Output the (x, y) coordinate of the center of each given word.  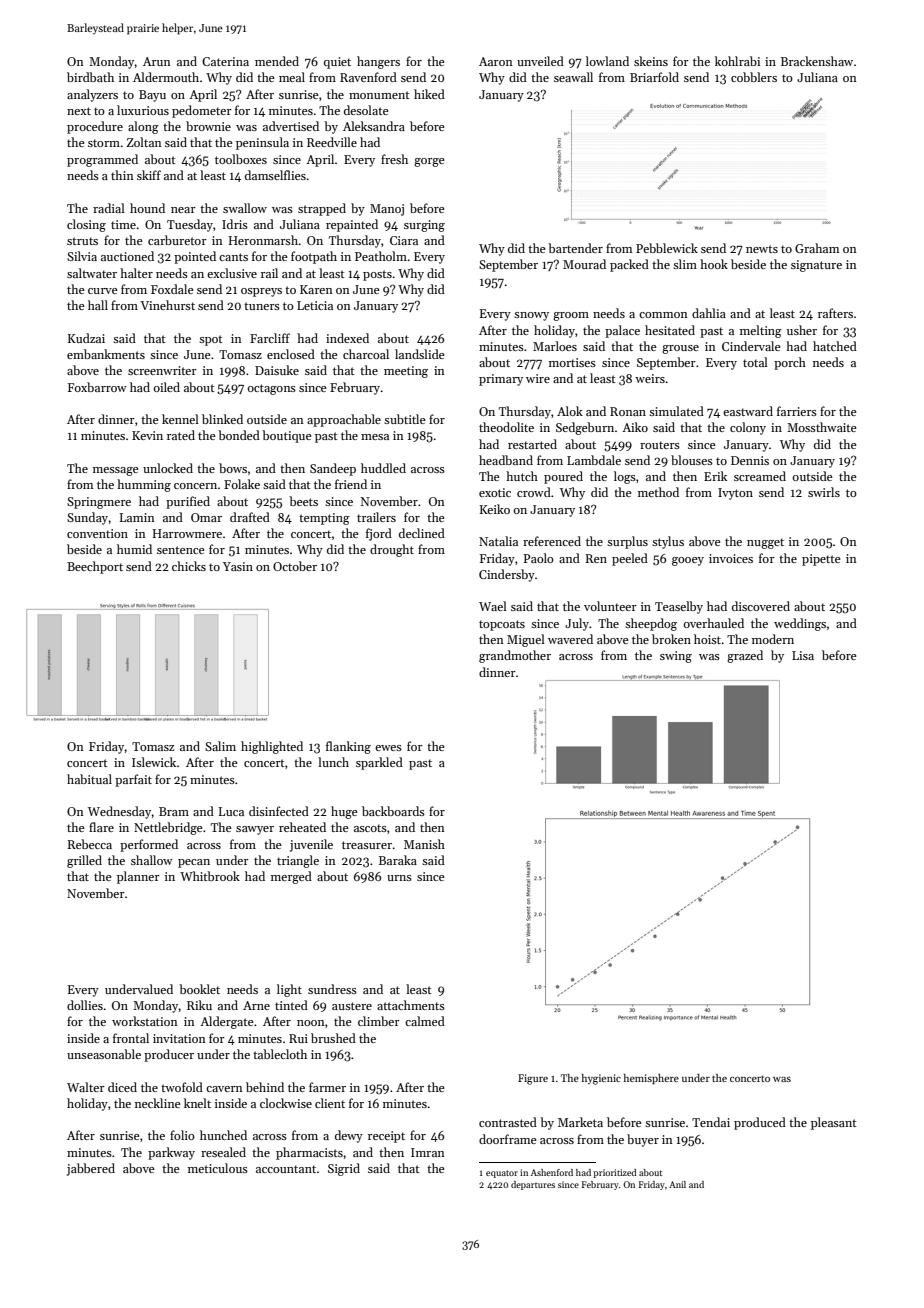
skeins (651, 61)
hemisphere (651, 1079)
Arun (157, 61)
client (330, 1103)
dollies (85, 1005)
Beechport (95, 567)
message (116, 471)
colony (748, 428)
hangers (378, 62)
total (755, 362)
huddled (383, 468)
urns (399, 878)
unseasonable (104, 1054)
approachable (344, 420)
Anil (677, 1184)
